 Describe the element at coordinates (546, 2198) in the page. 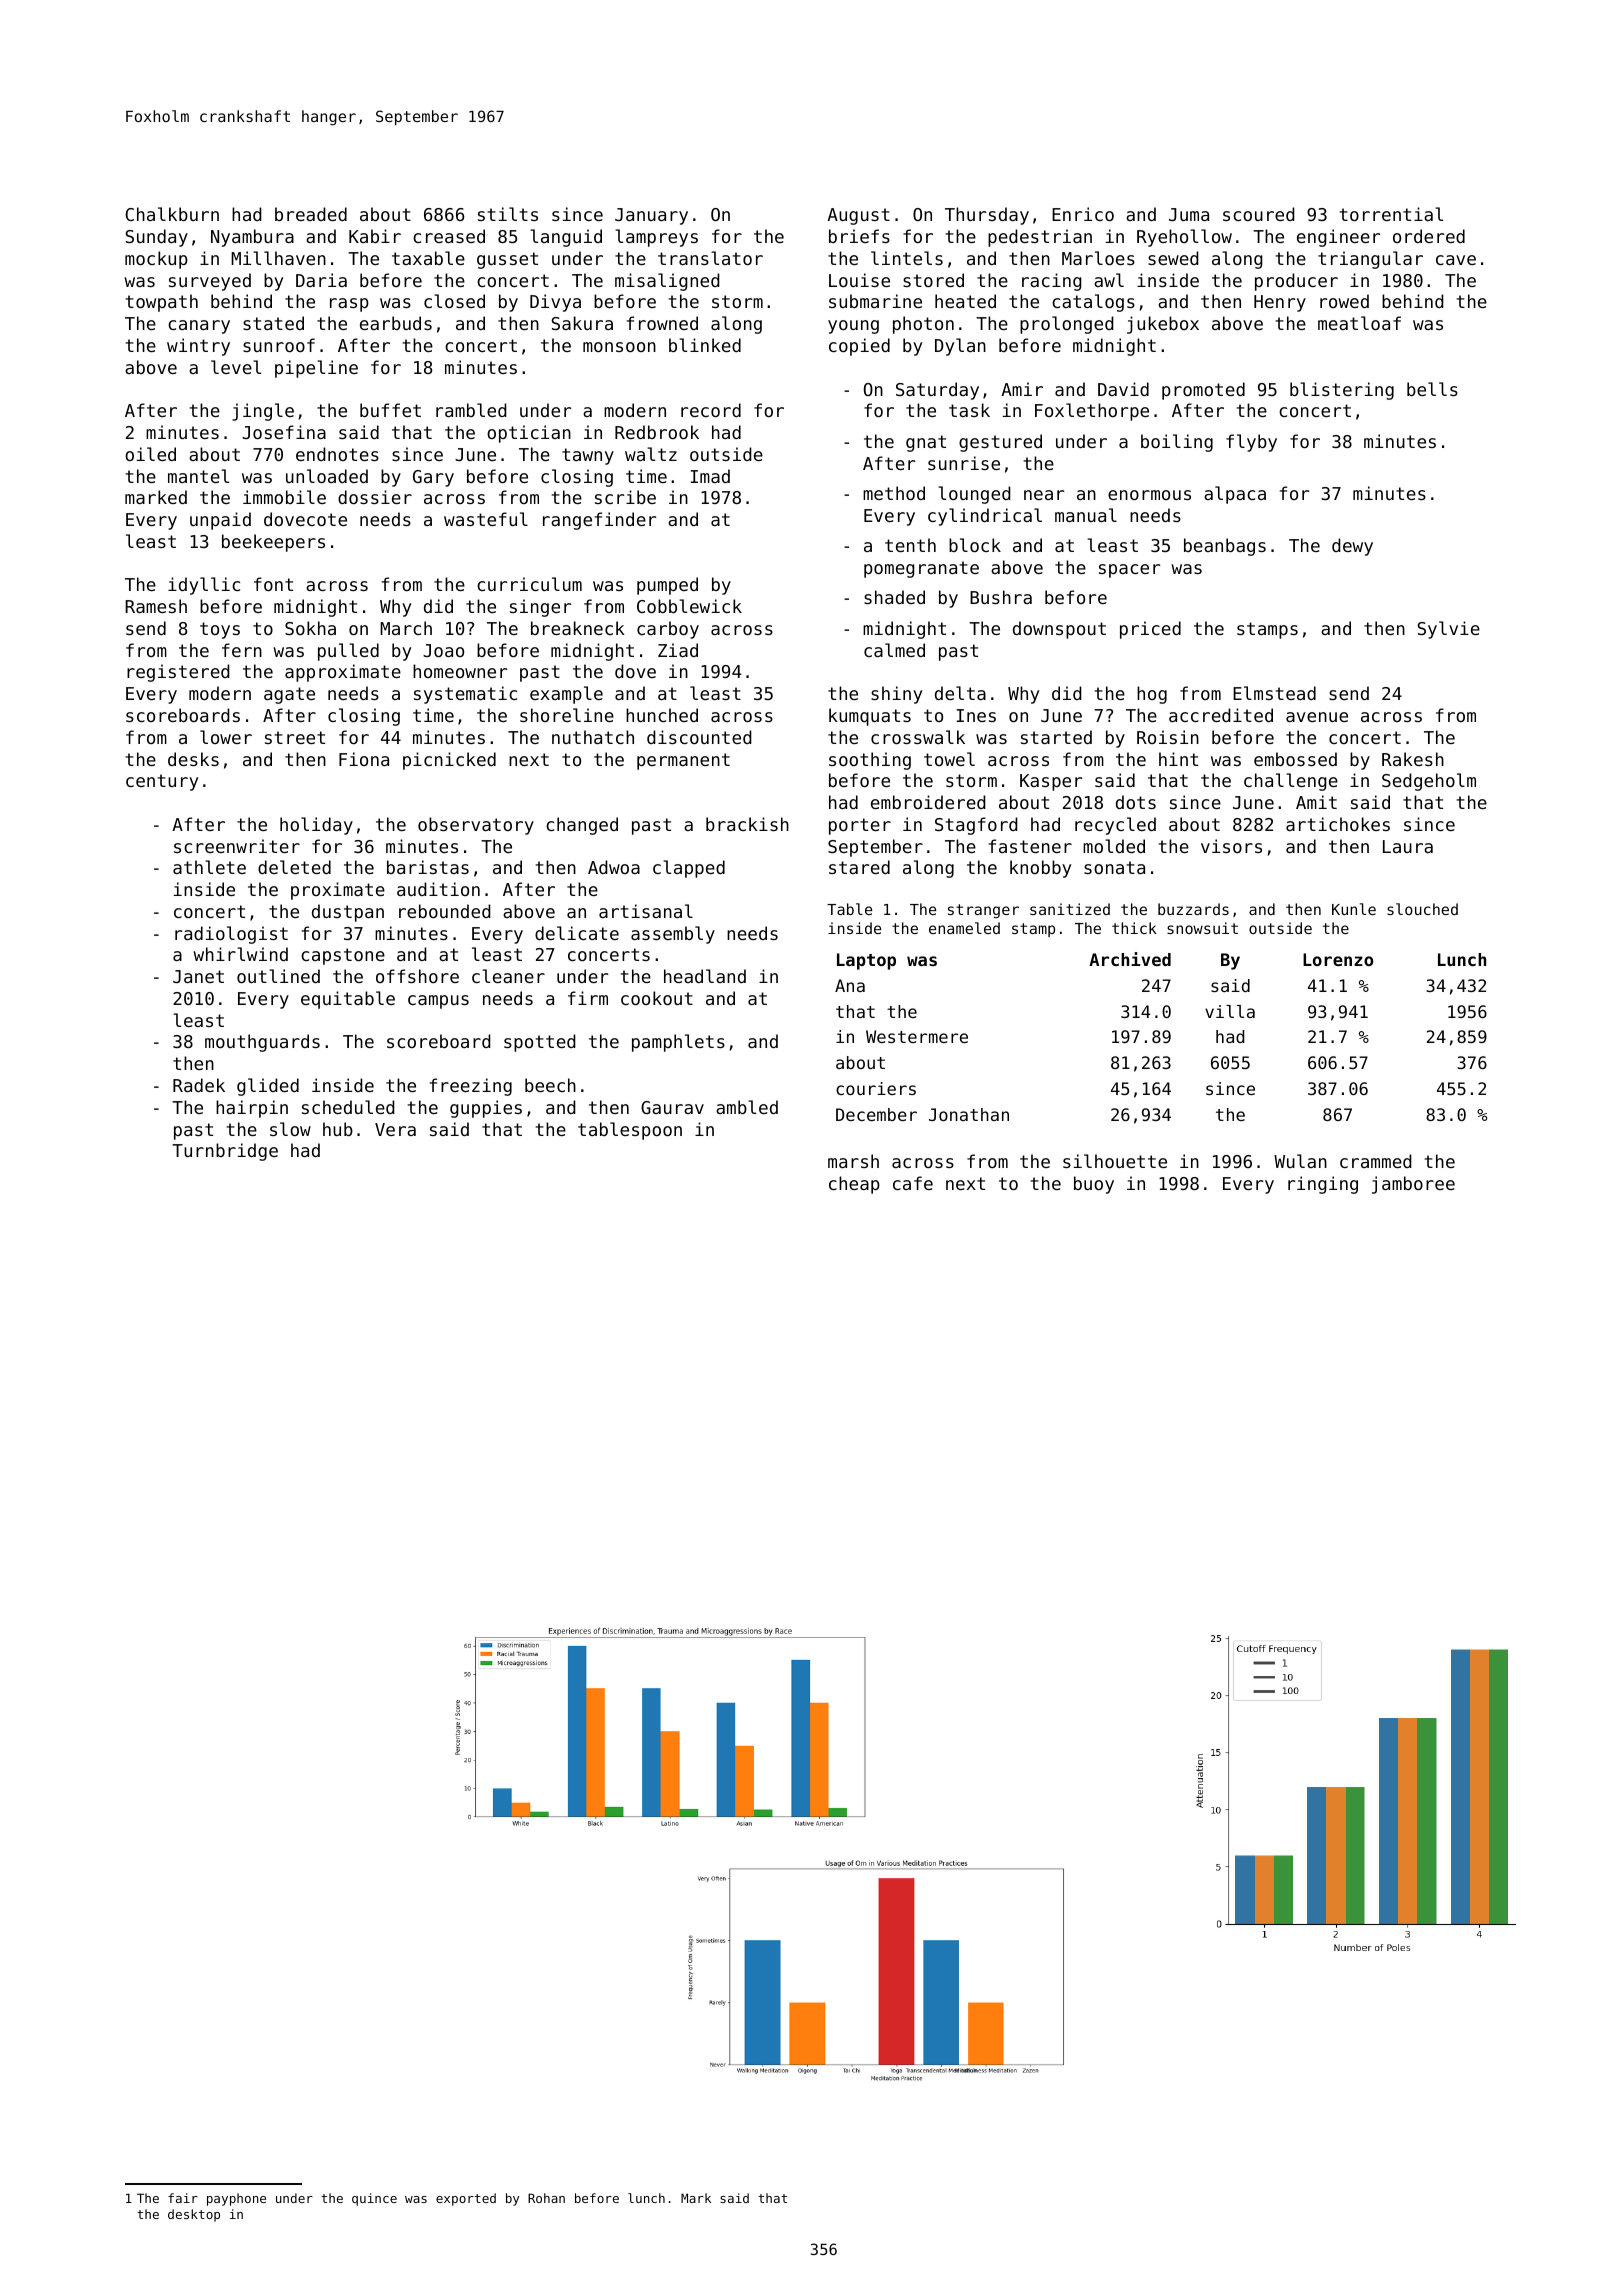

I see `Rohan` at that location.
